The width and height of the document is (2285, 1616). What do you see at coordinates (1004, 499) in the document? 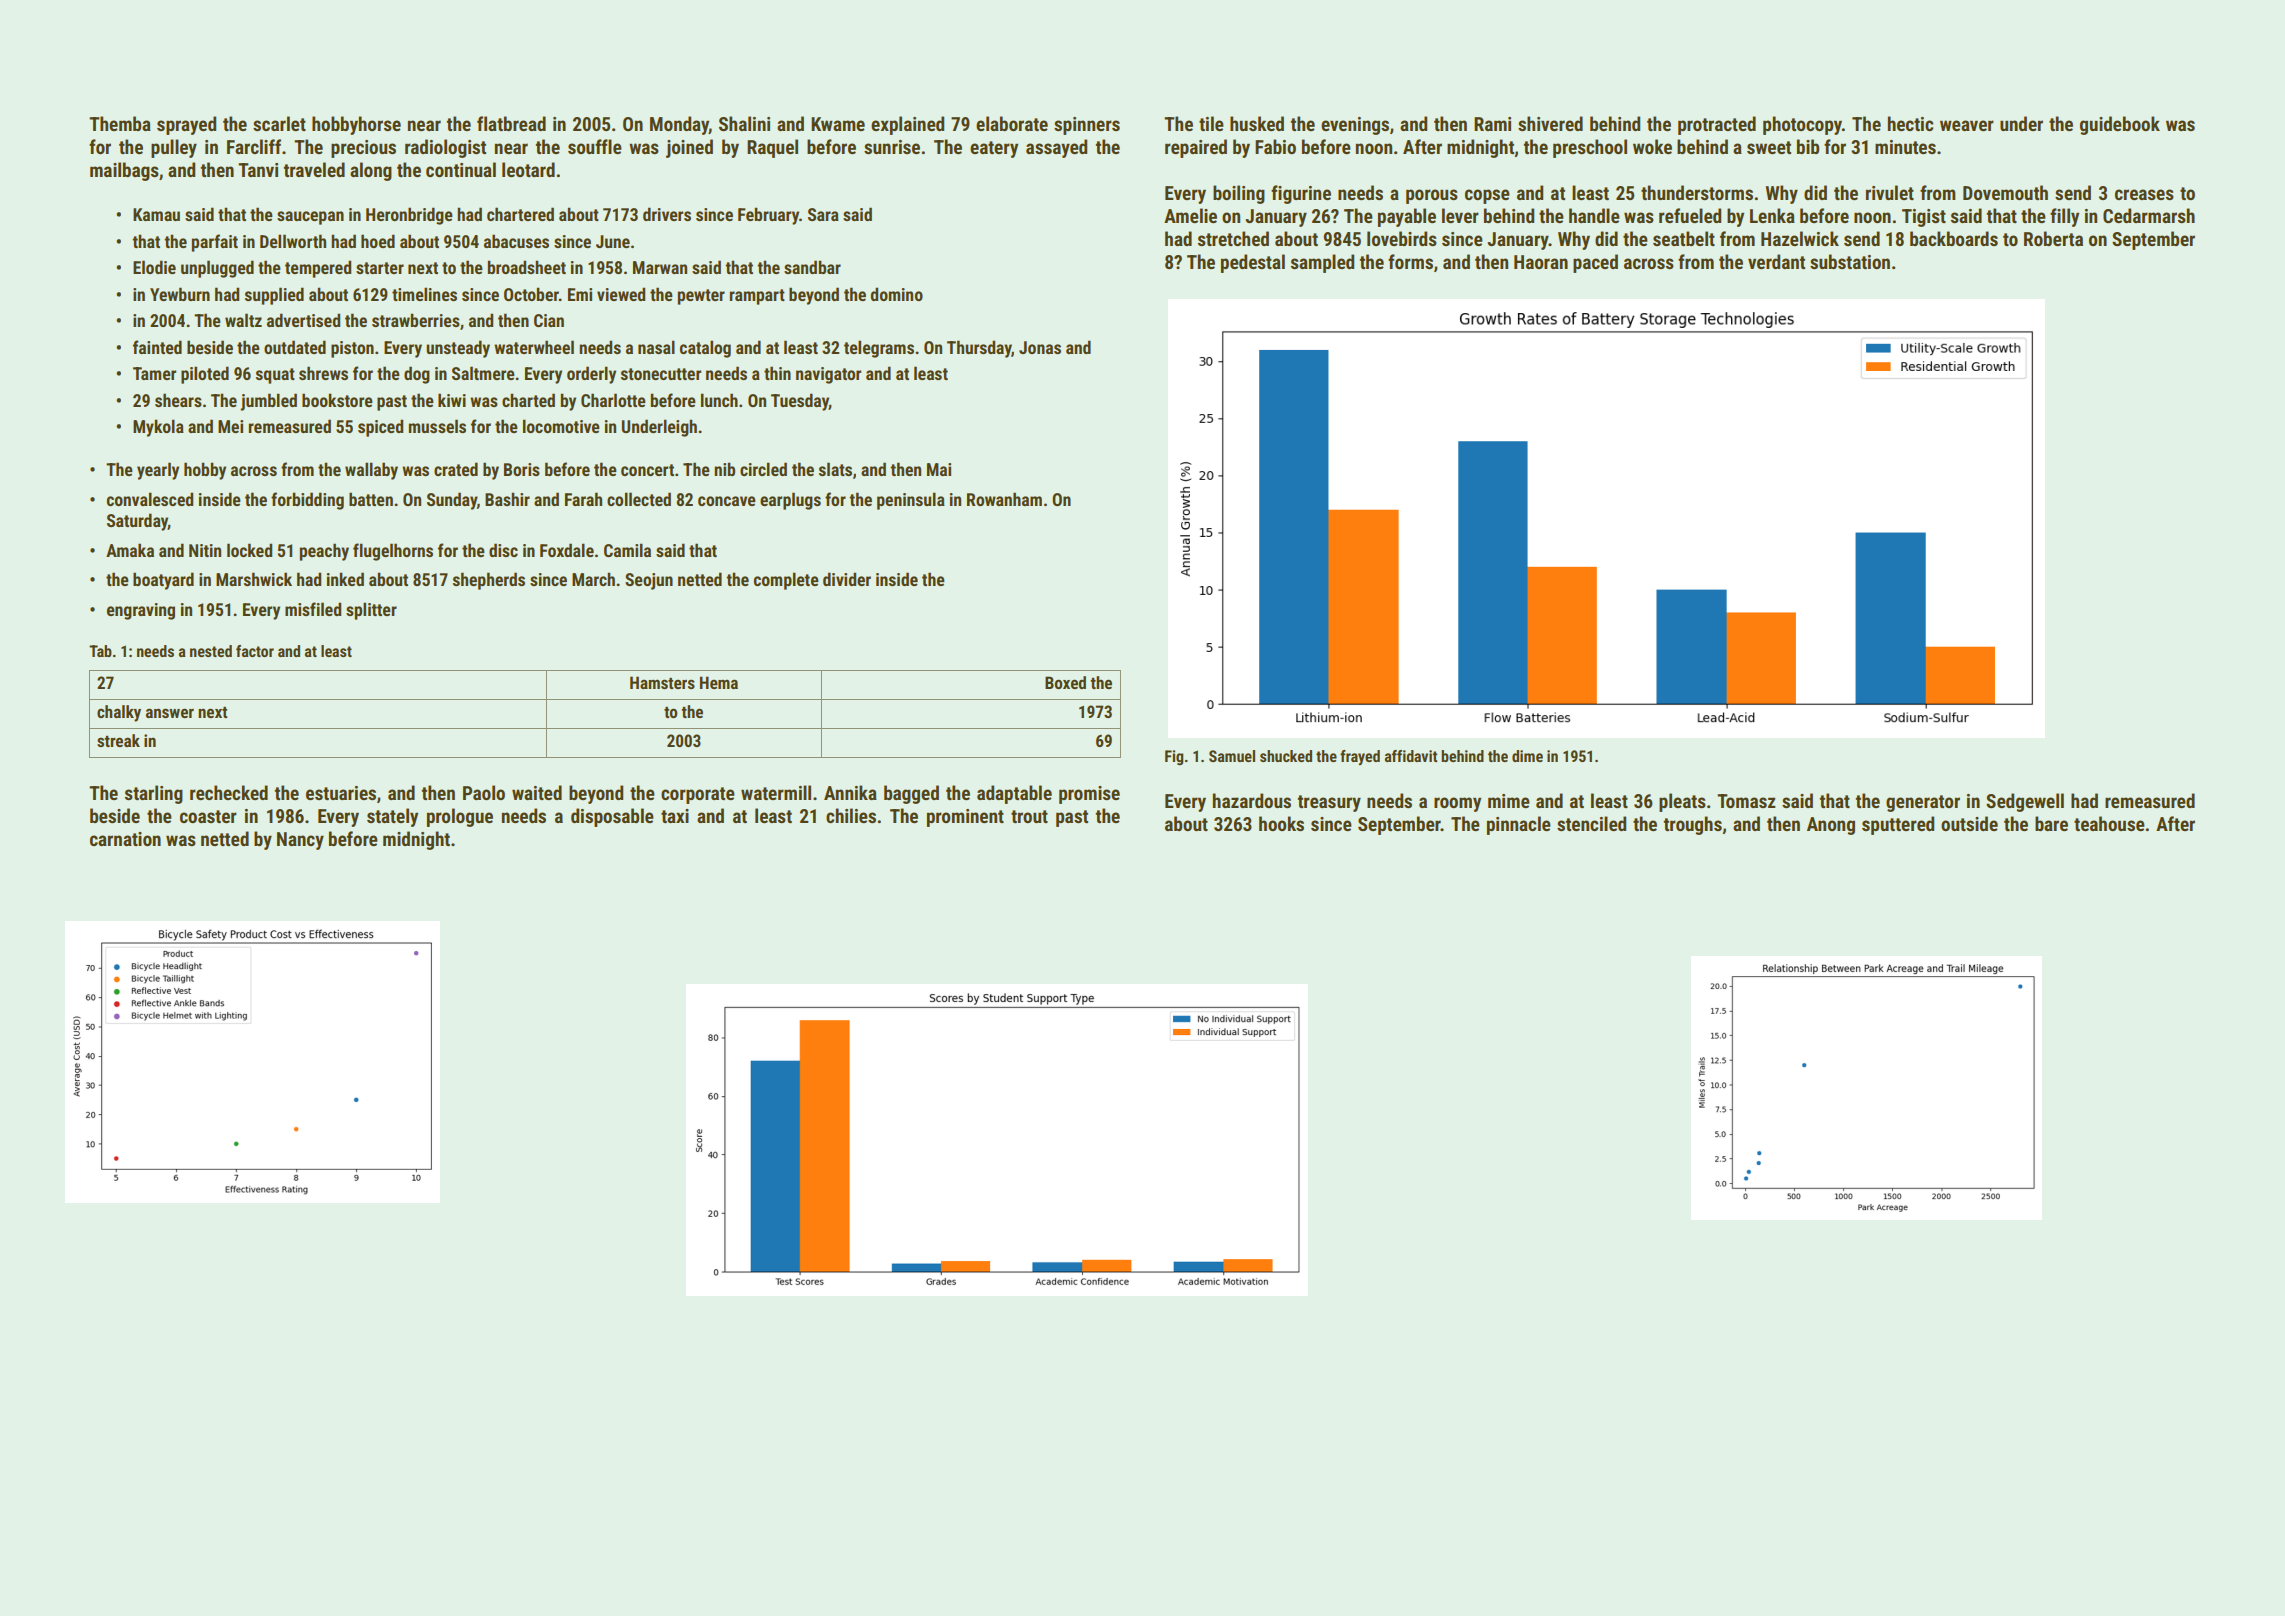
I see `Rowanham` at bounding box center [1004, 499].
